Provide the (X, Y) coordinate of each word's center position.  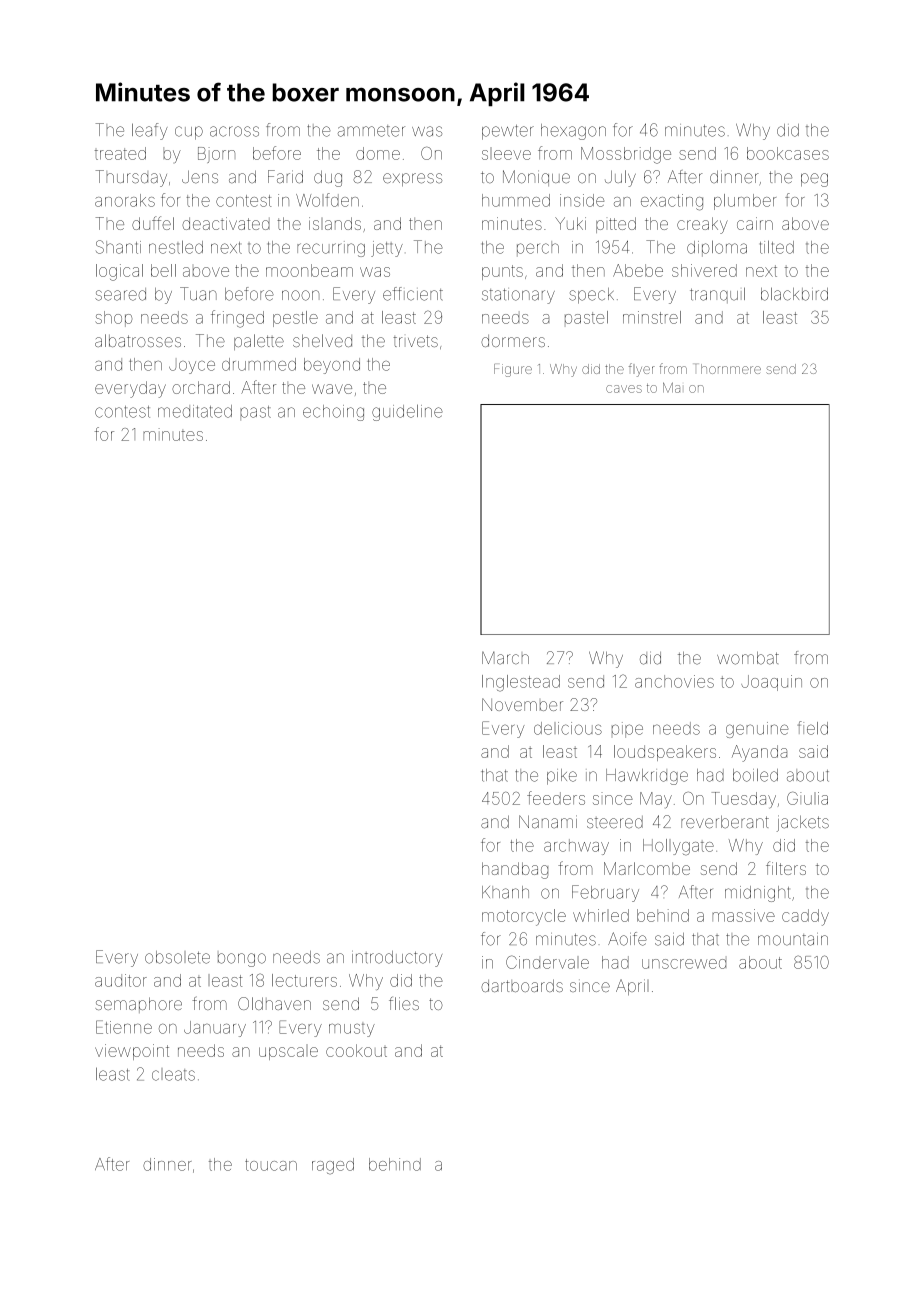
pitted (616, 225)
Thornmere (728, 369)
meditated (195, 411)
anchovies (674, 681)
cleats (173, 1074)
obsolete (177, 957)
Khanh (505, 892)
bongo (242, 960)
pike (562, 777)
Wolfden (327, 200)
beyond (332, 366)
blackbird (794, 294)
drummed (259, 364)
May (656, 800)
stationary (518, 296)
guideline (407, 412)
